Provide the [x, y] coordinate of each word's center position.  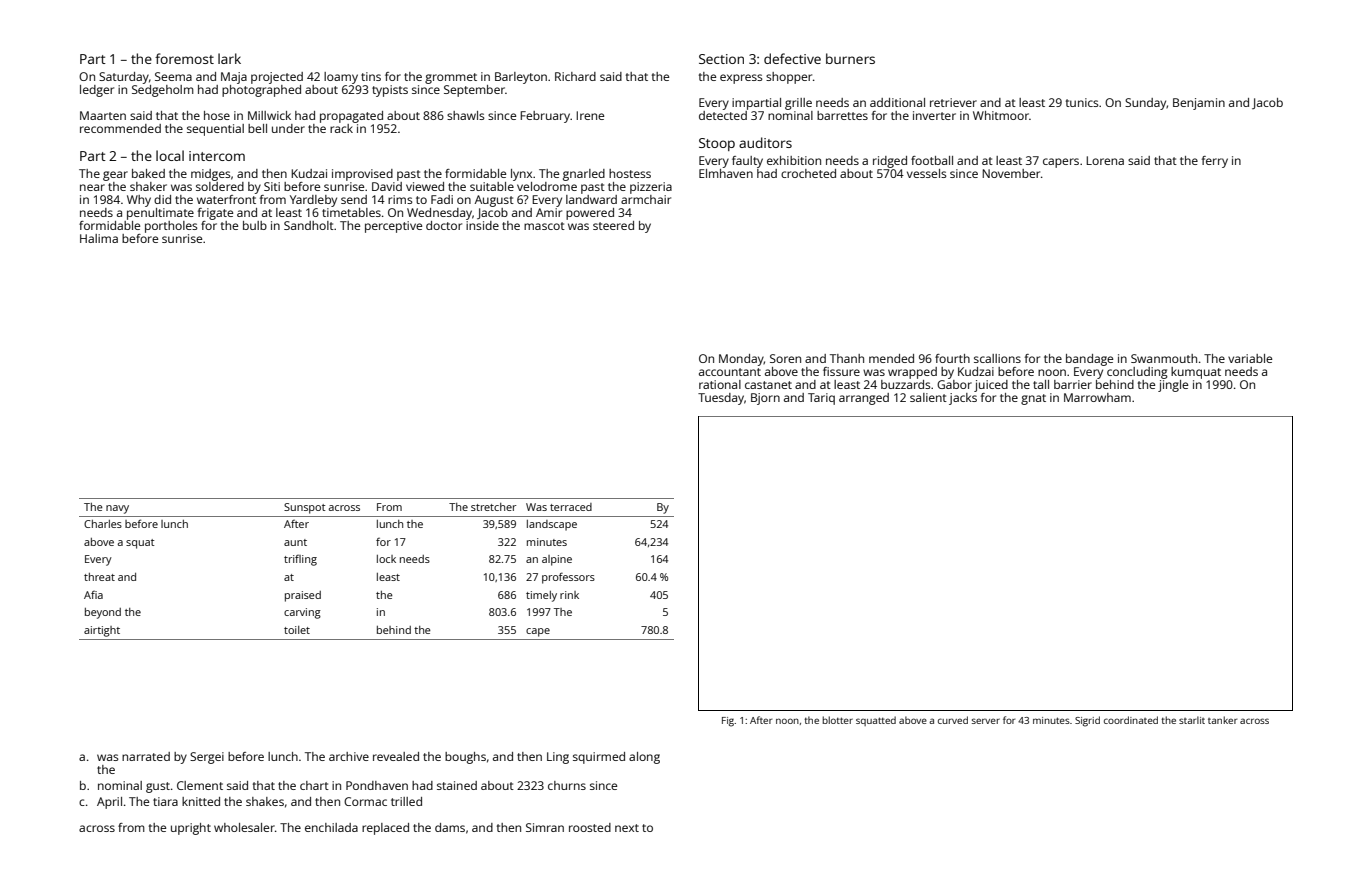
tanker [1222, 720]
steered [613, 225]
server [986, 721]
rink [569, 595]
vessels [927, 173]
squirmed [599, 758]
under [288, 128]
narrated [146, 756]
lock [386, 559]
